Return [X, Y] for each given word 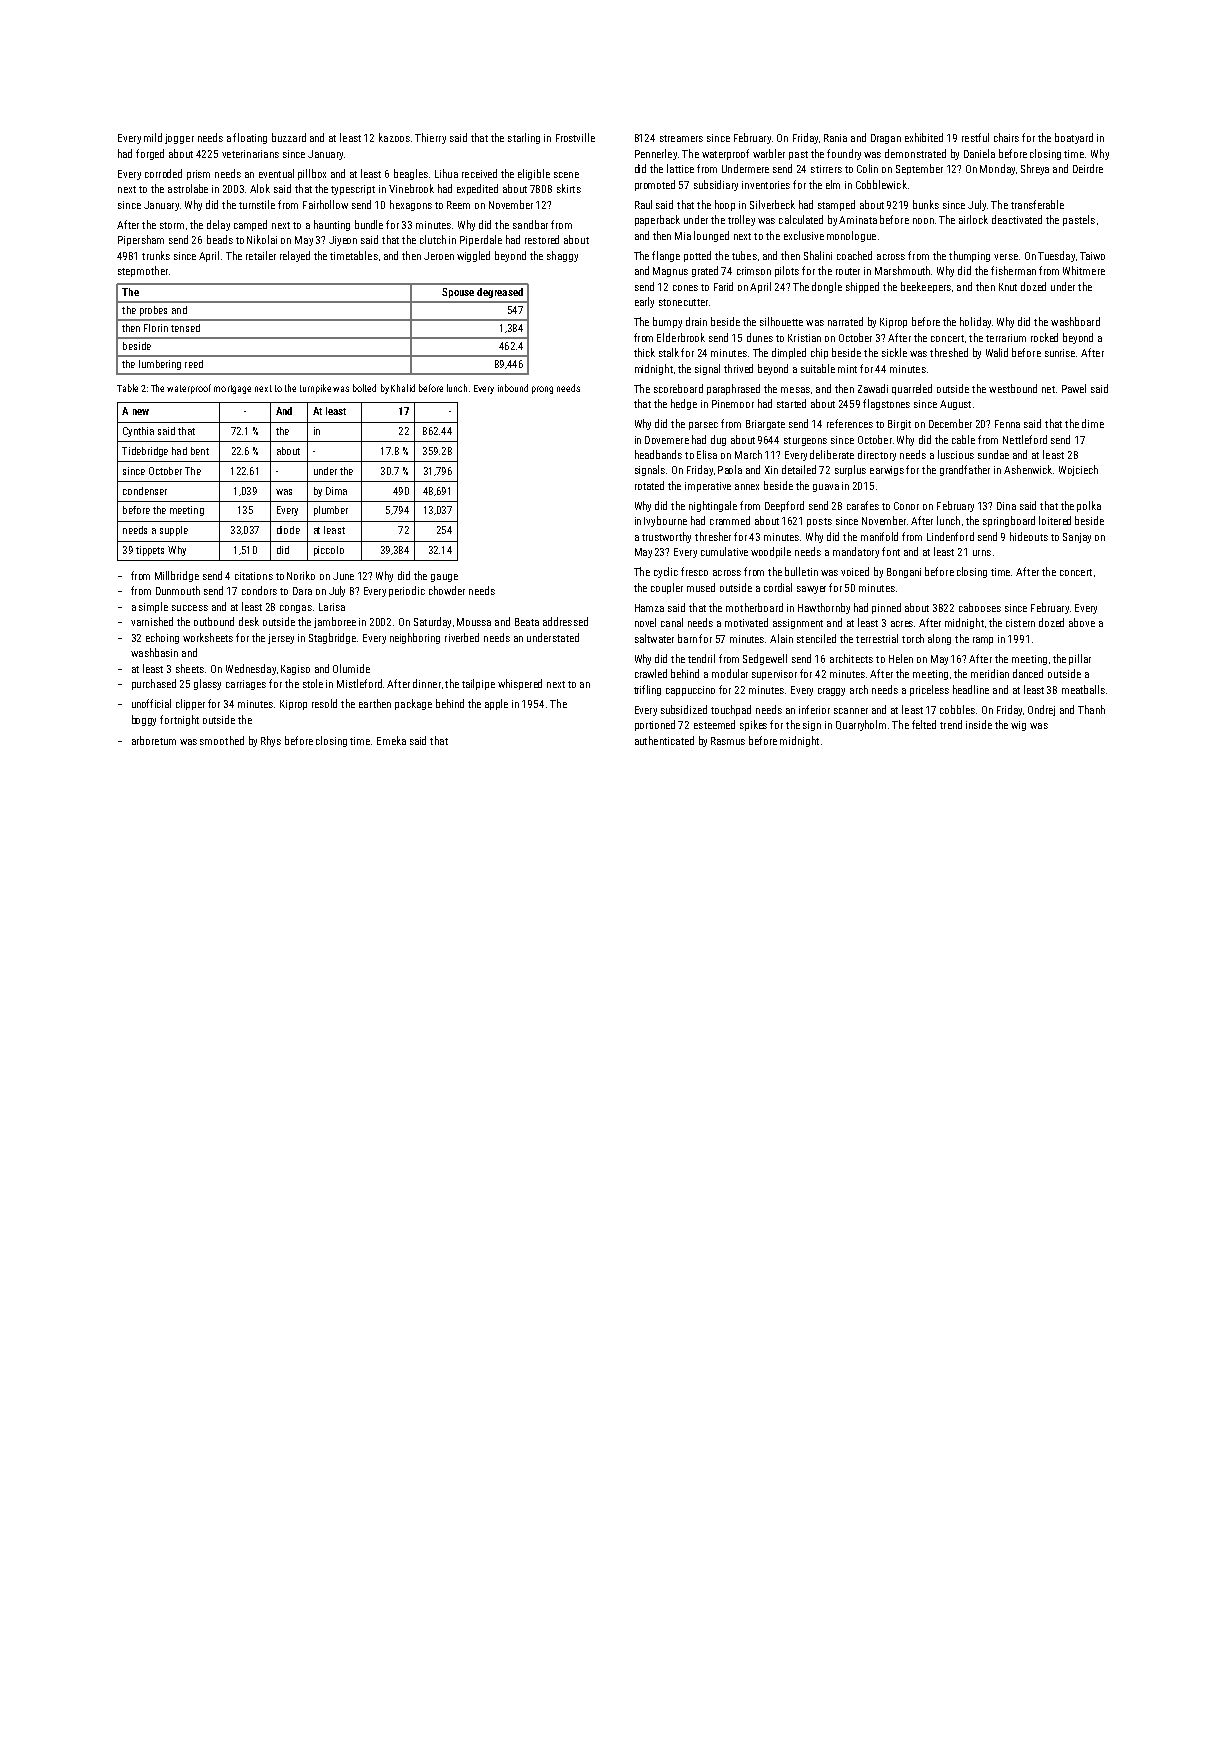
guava [826, 488]
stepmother [143, 271]
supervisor [774, 675]
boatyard [1074, 138]
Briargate [765, 425]
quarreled [912, 389]
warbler [769, 153]
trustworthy [666, 537]
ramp [983, 641]
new [141, 412]
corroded [163, 173]
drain [696, 321]
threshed [949, 352]
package [413, 704]
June [343, 576]
